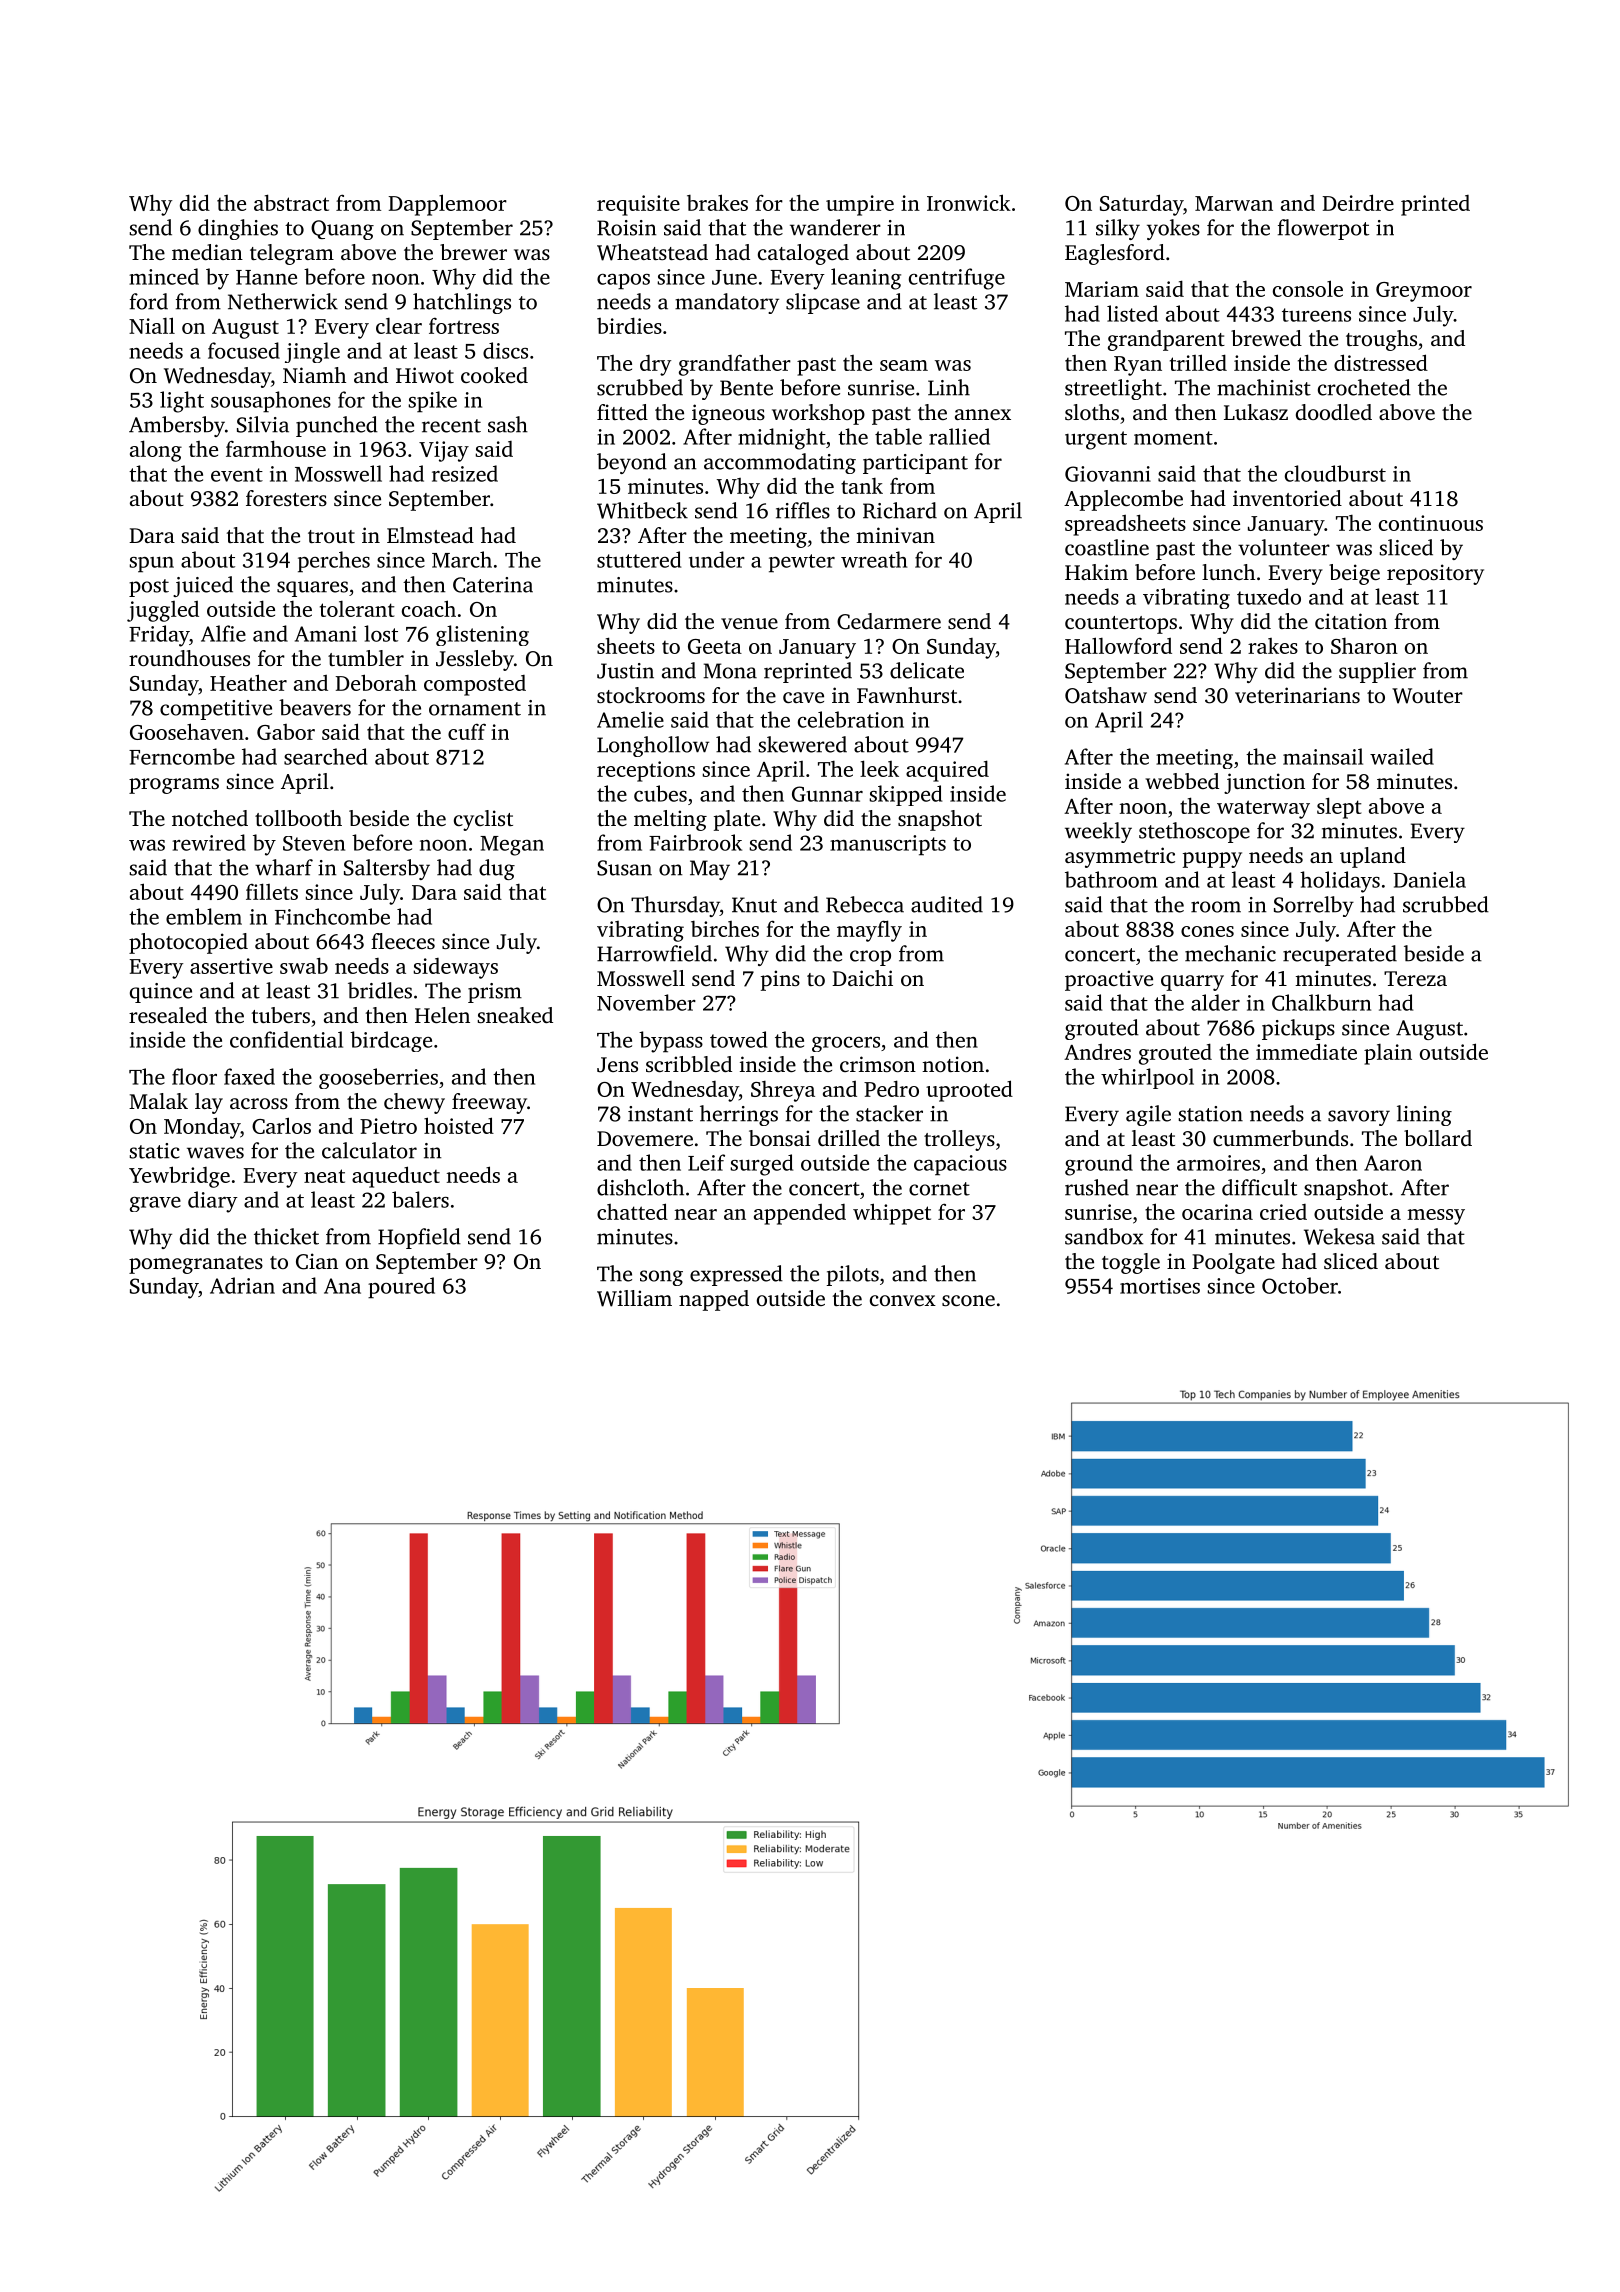 Image resolution: width=1620 pixels, height=2292 pixels. I want to click on mortises, so click(1160, 1286).
